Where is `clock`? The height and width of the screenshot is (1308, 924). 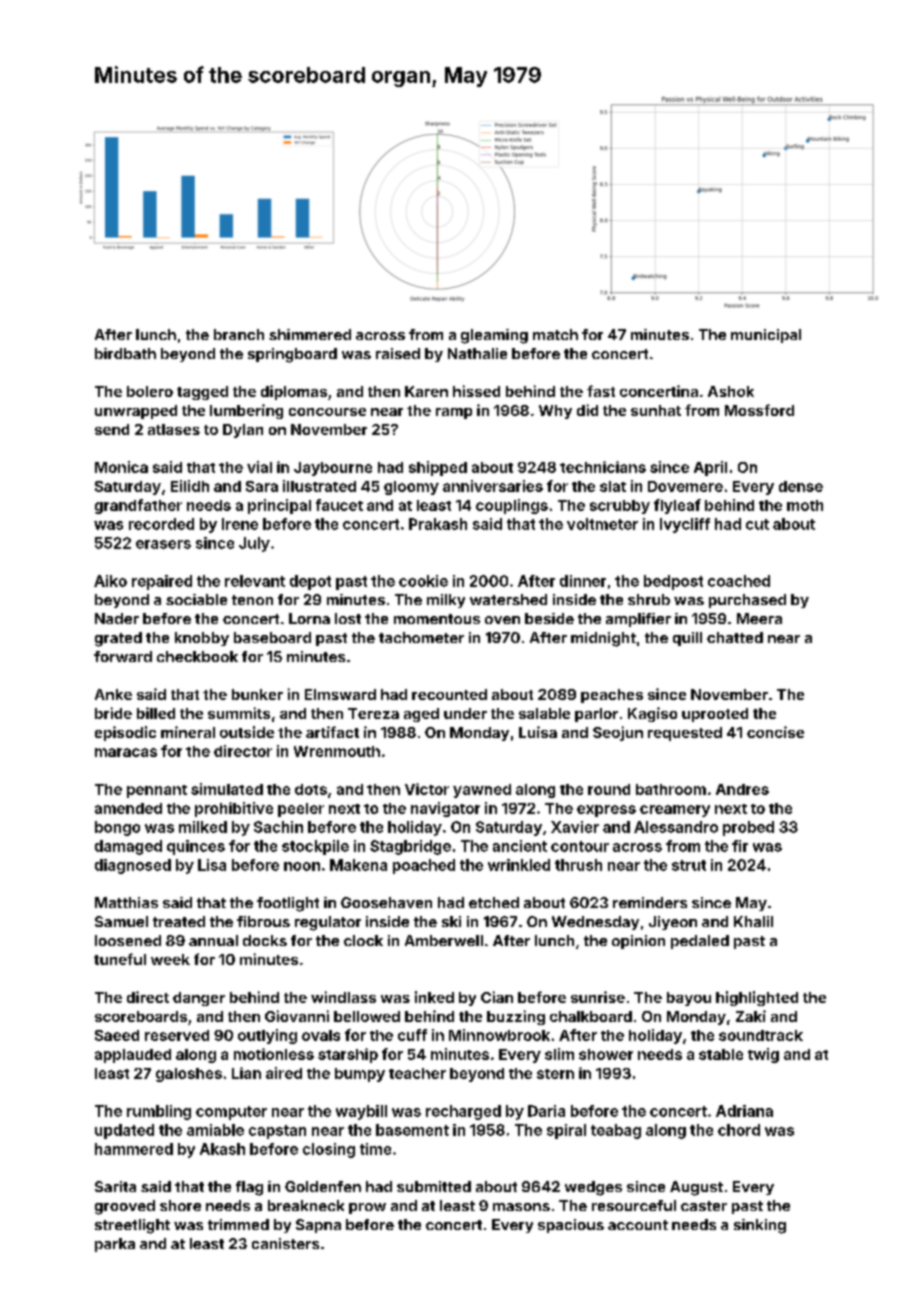
clock is located at coordinates (363, 940).
